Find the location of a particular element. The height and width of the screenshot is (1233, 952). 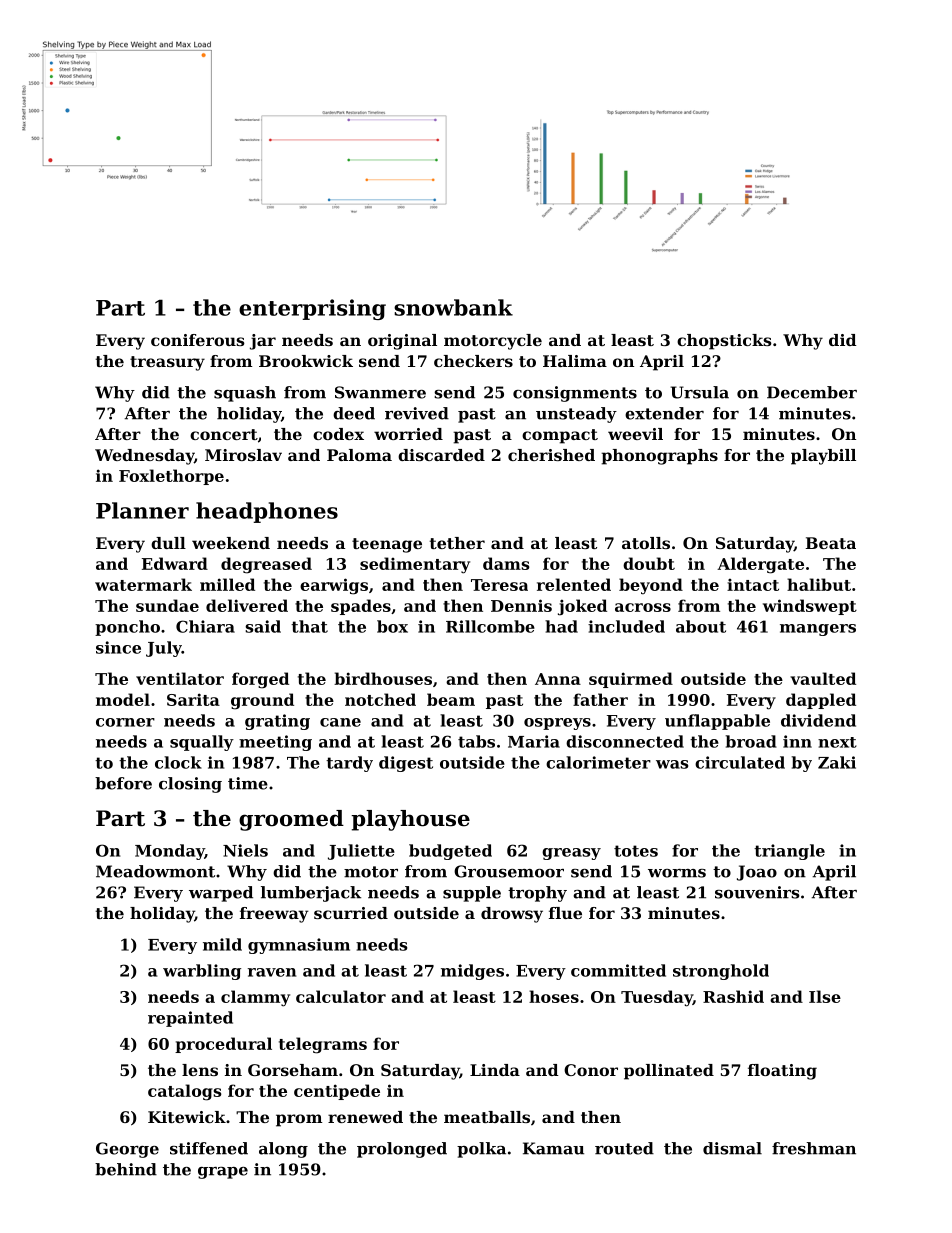

drowsy is located at coordinates (512, 915).
